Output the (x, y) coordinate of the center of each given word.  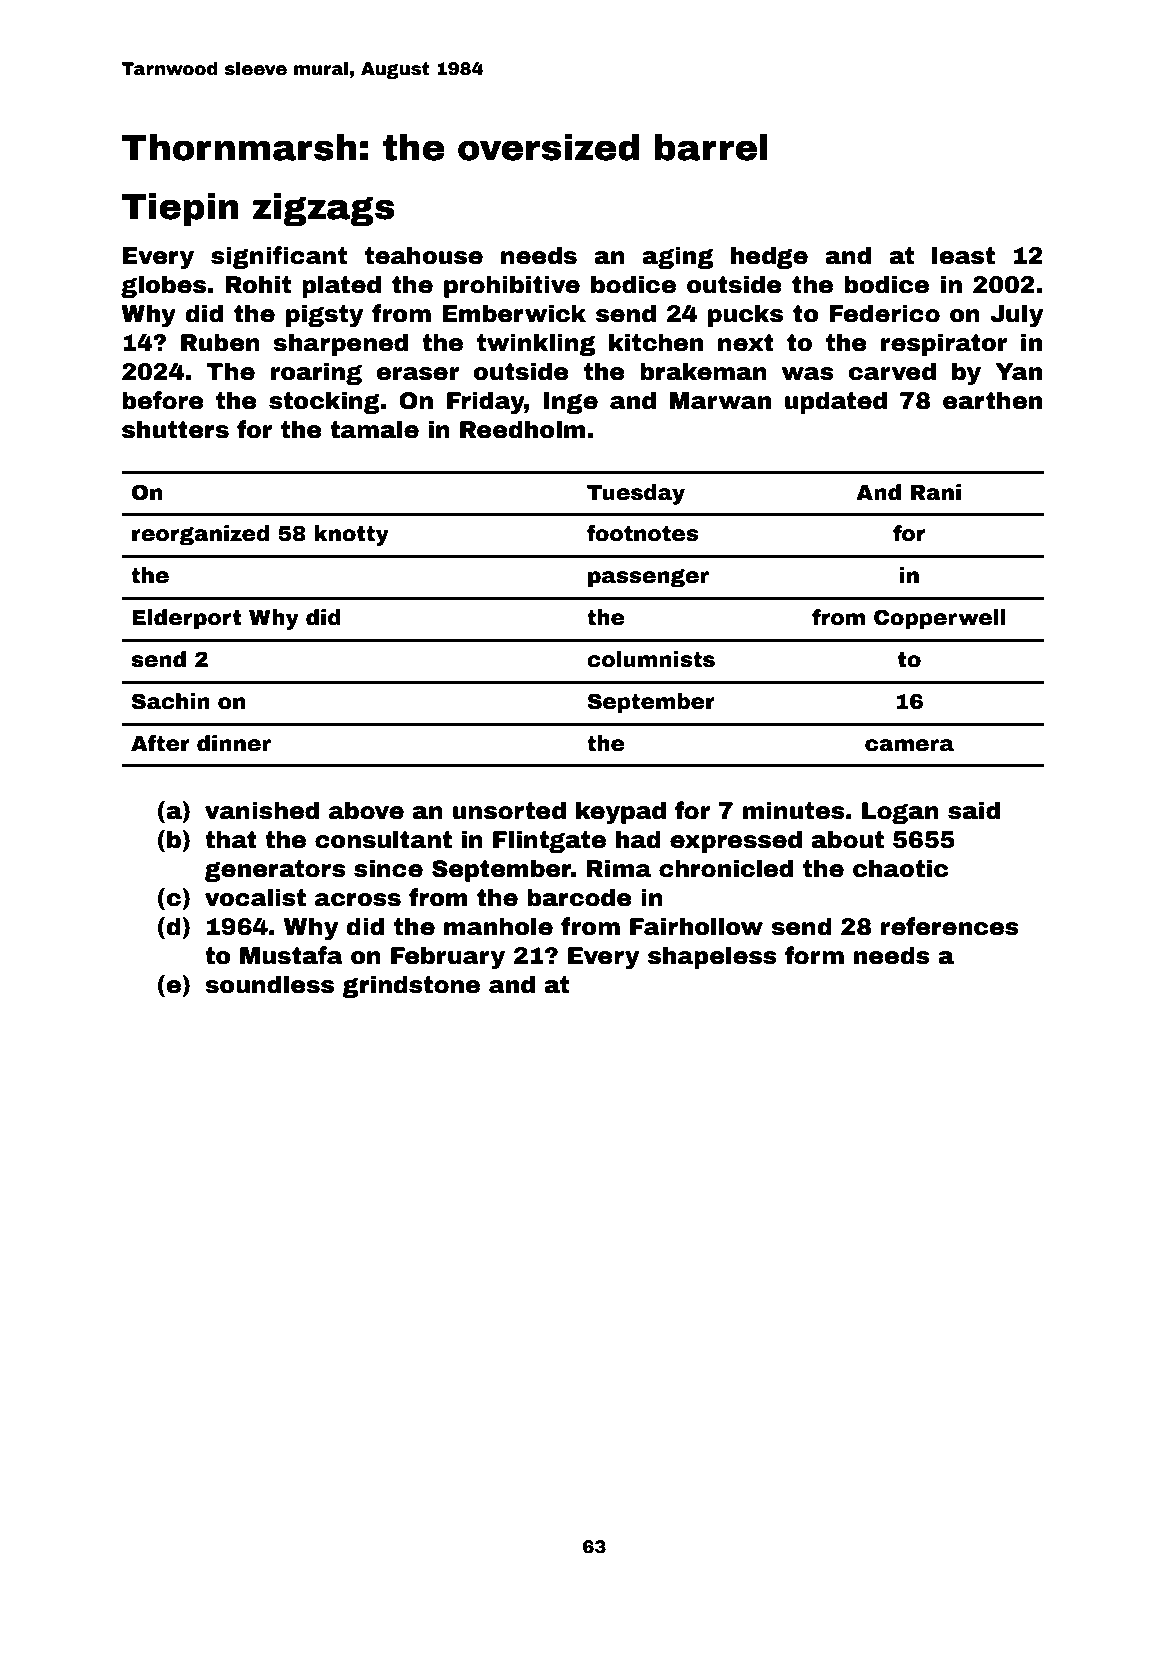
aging (677, 257)
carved (892, 371)
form (814, 955)
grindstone (411, 986)
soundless (269, 984)
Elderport (187, 619)
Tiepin (180, 209)
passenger (648, 578)
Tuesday (636, 494)
